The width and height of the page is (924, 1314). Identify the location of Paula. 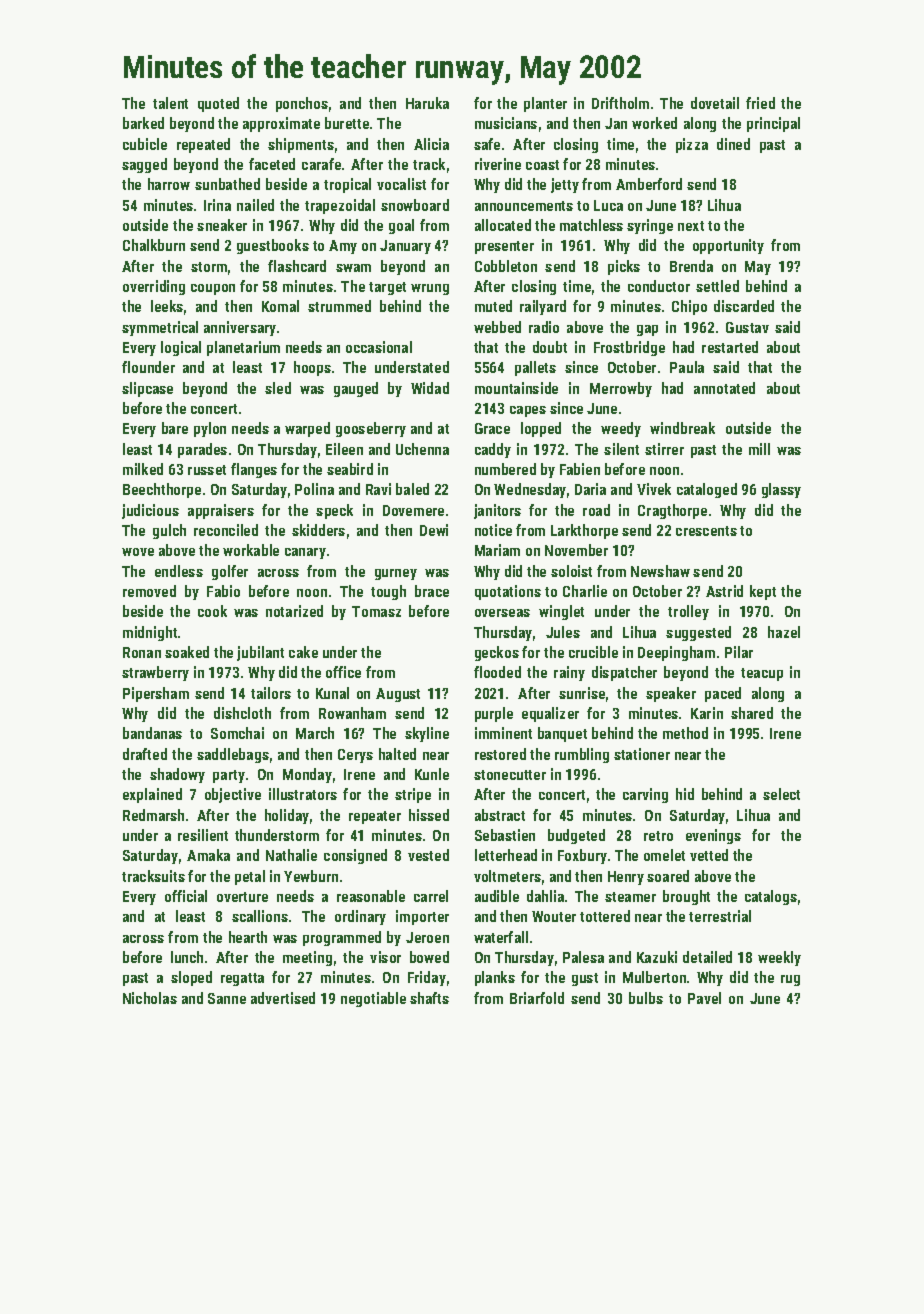
(687, 367).
